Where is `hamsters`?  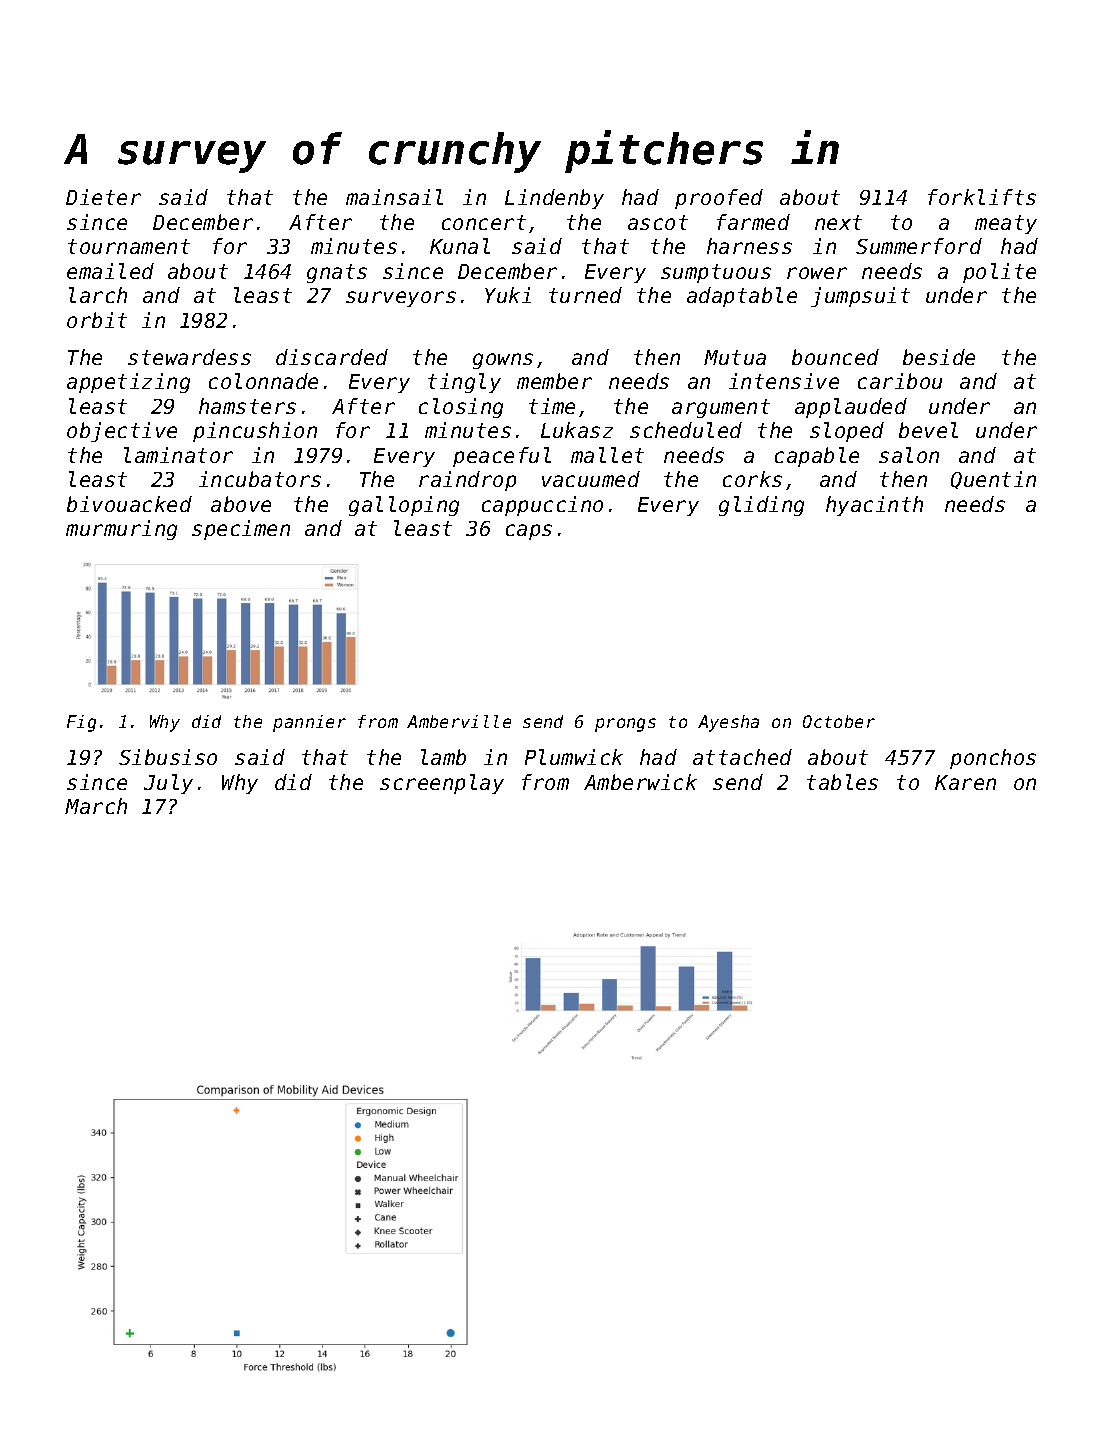
hamsters is located at coordinates (247, 406).
